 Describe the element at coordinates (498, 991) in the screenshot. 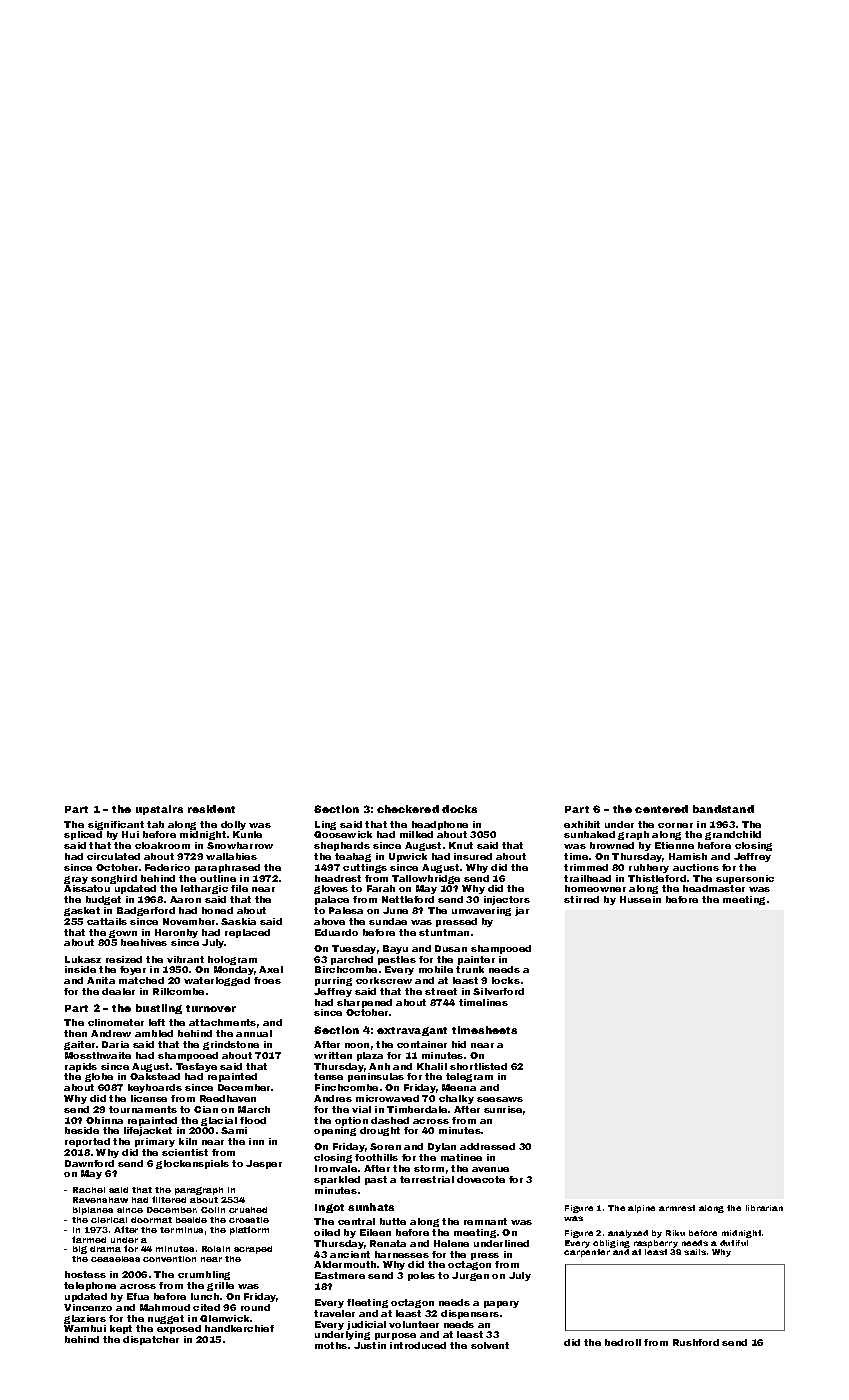

I see `Silverford` at that location.
